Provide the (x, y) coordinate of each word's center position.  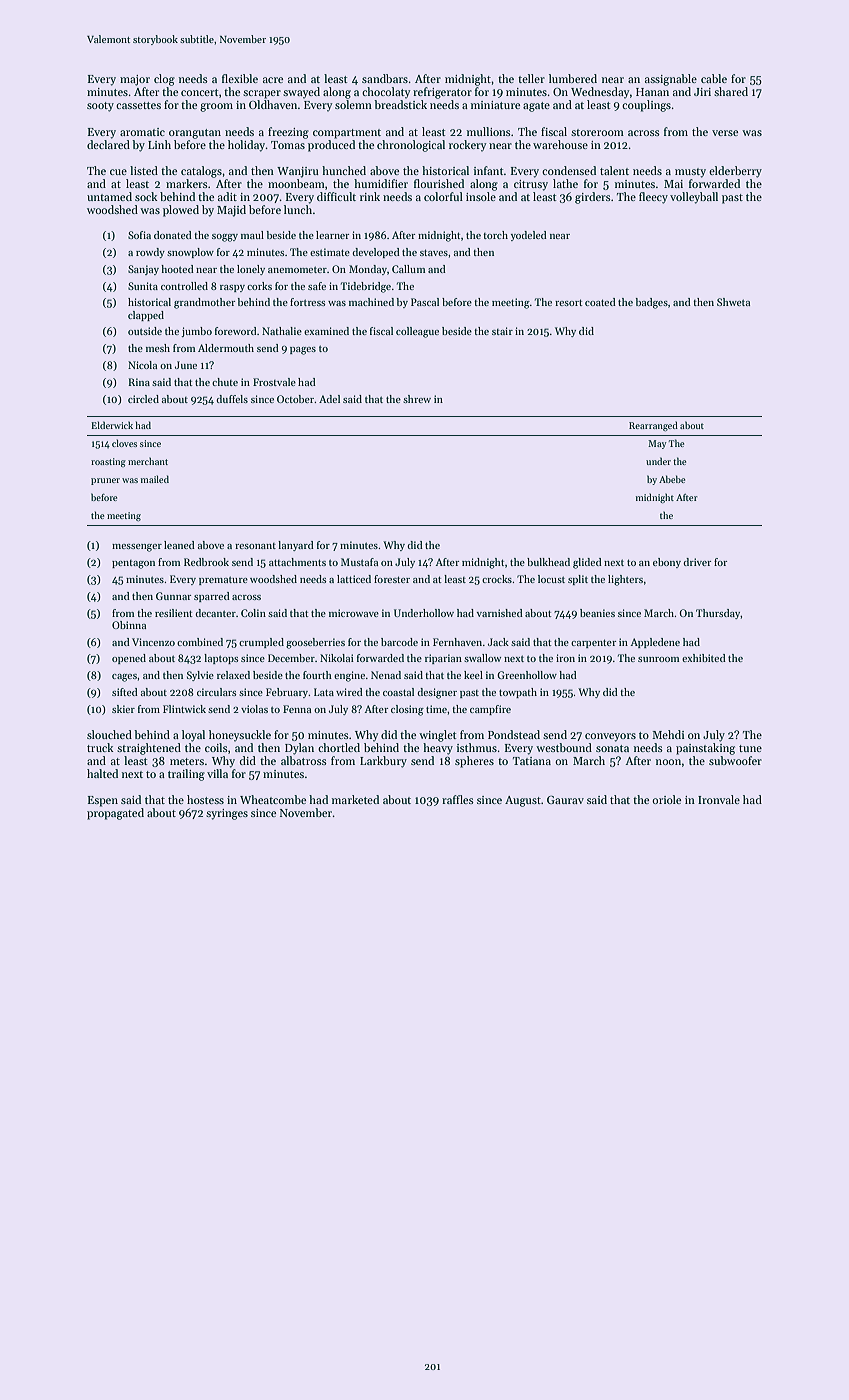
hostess (205, 799)
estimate (330, 252)
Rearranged (653, 426)
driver (697, 562)
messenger (137, 548)
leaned (179, 545)
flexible (240, 78)
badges (652, 303)
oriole (666, 799)
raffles (458, 799)
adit (227, 196)
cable (714, 78)
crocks (497, 579)
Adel (329, 399)
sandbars (385, 78)
